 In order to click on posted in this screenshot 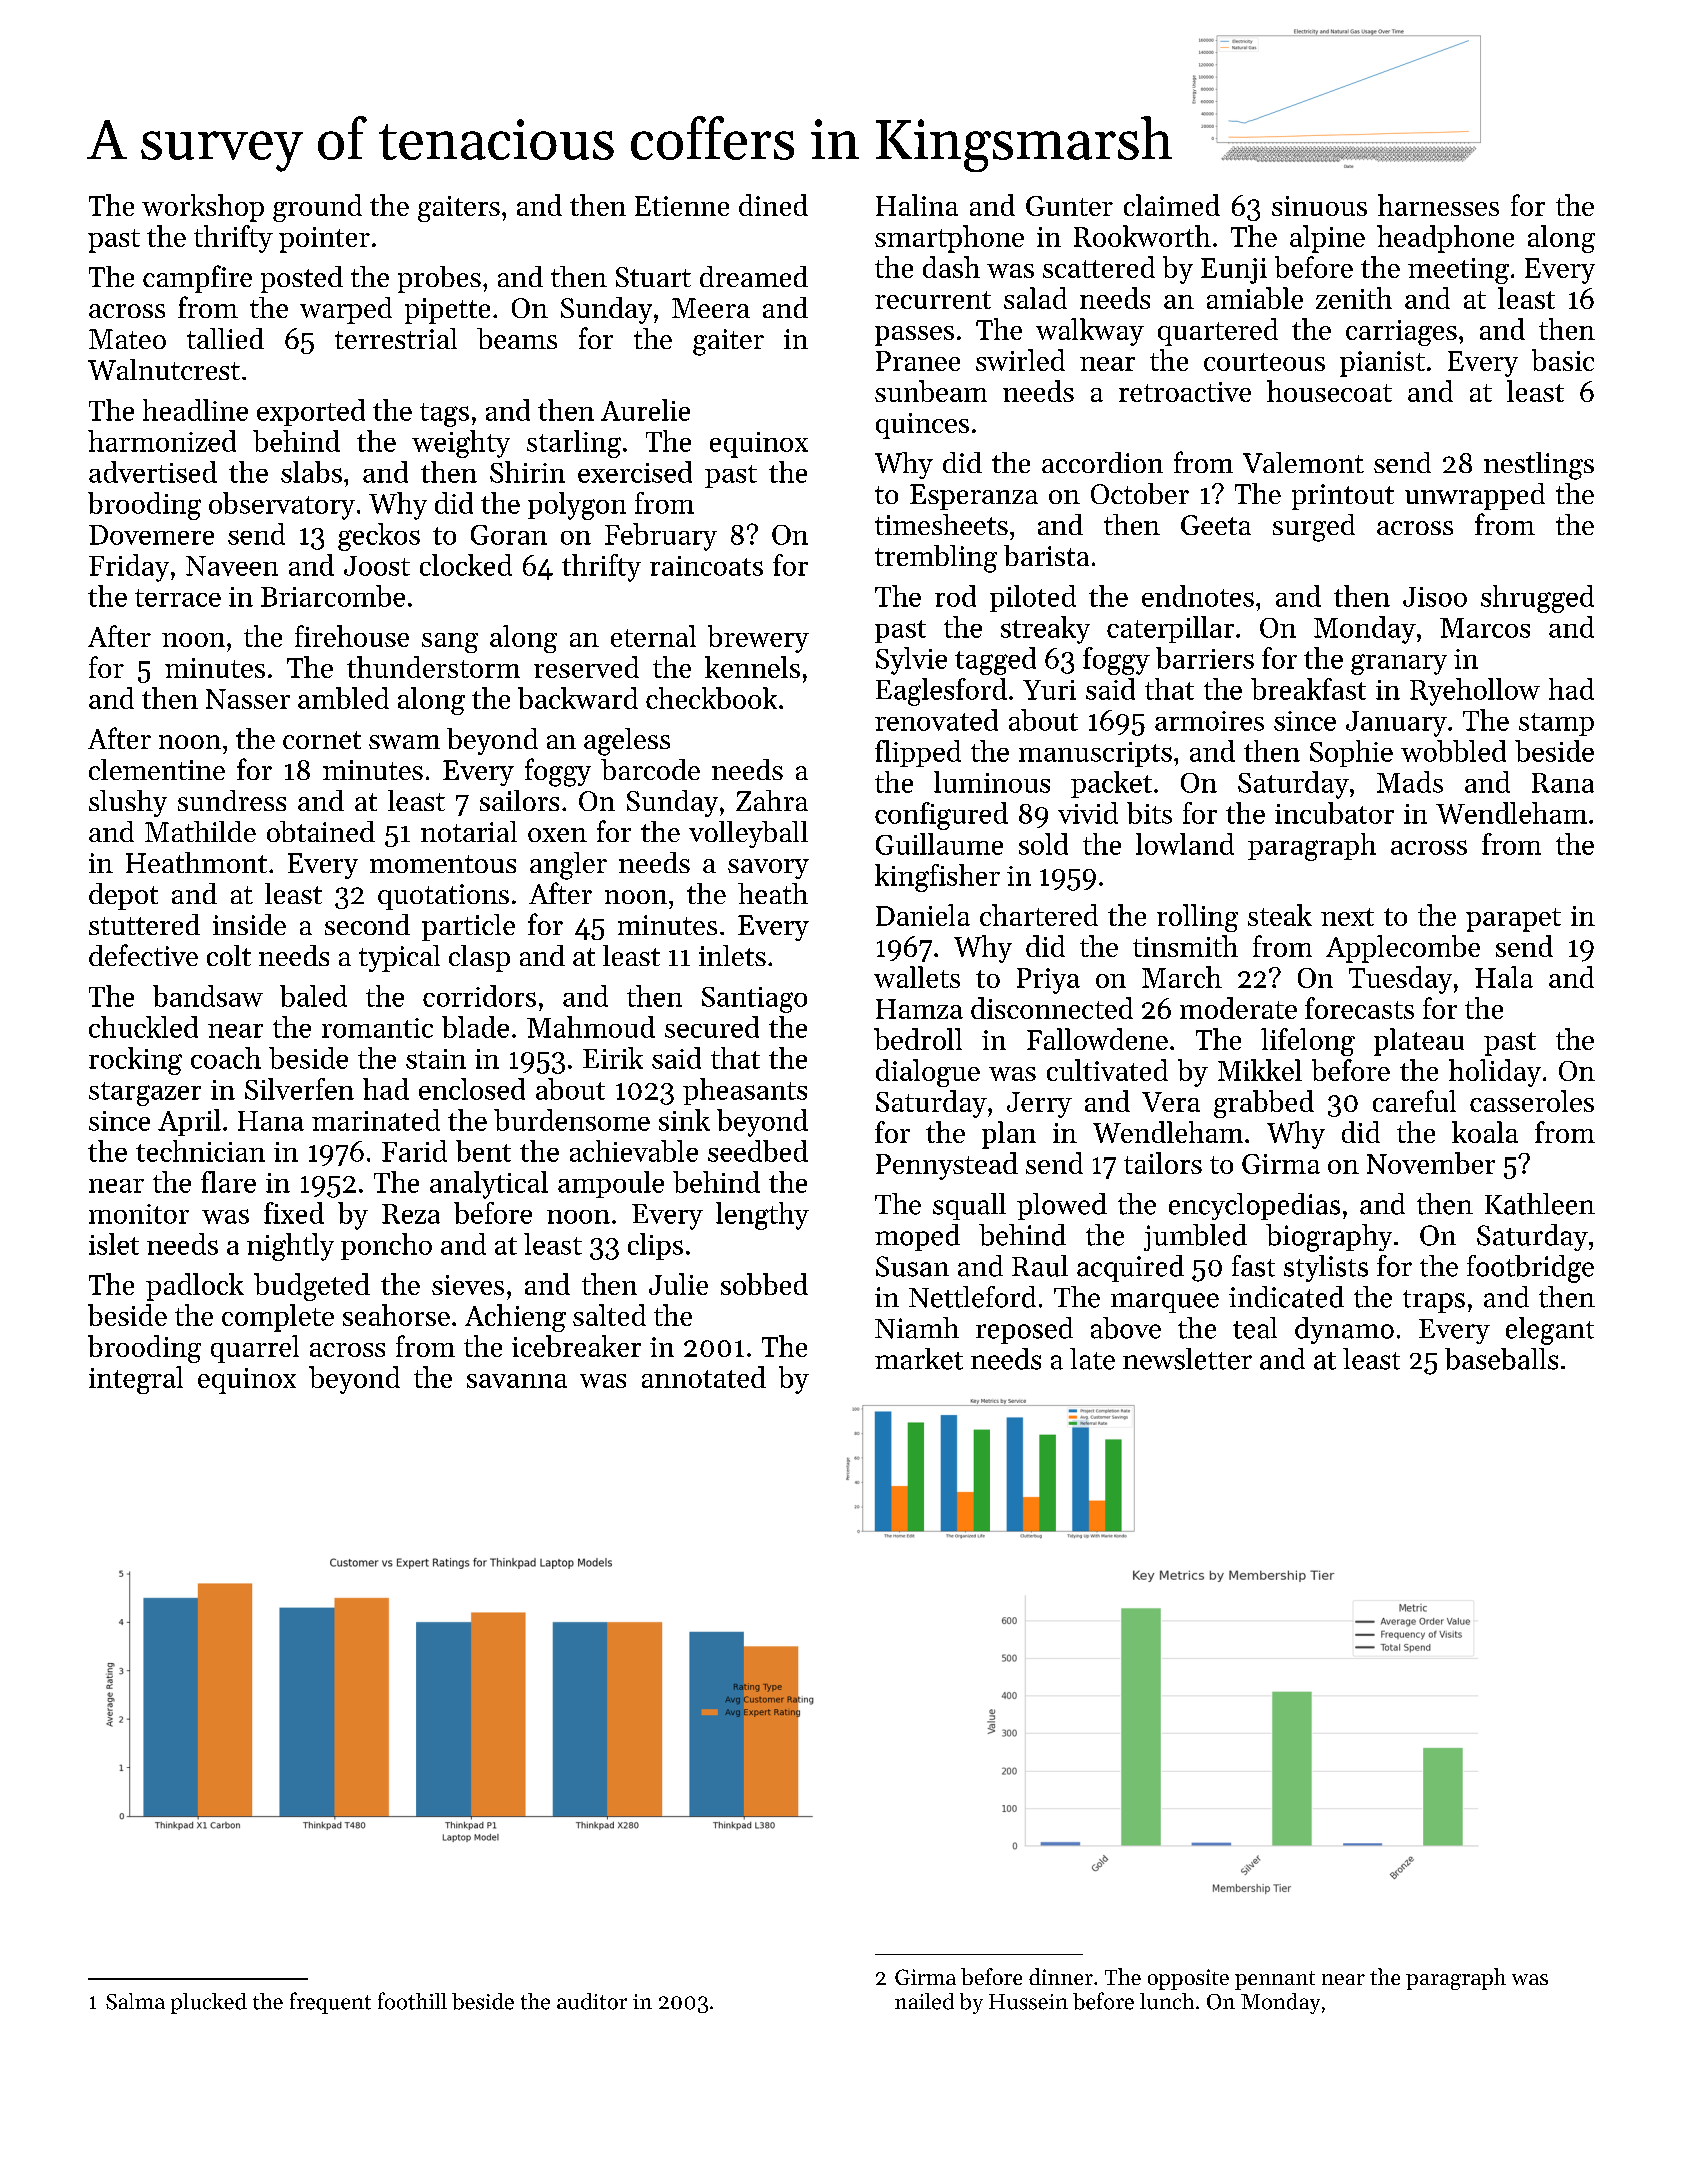, I will do `click(302, 279)`.
